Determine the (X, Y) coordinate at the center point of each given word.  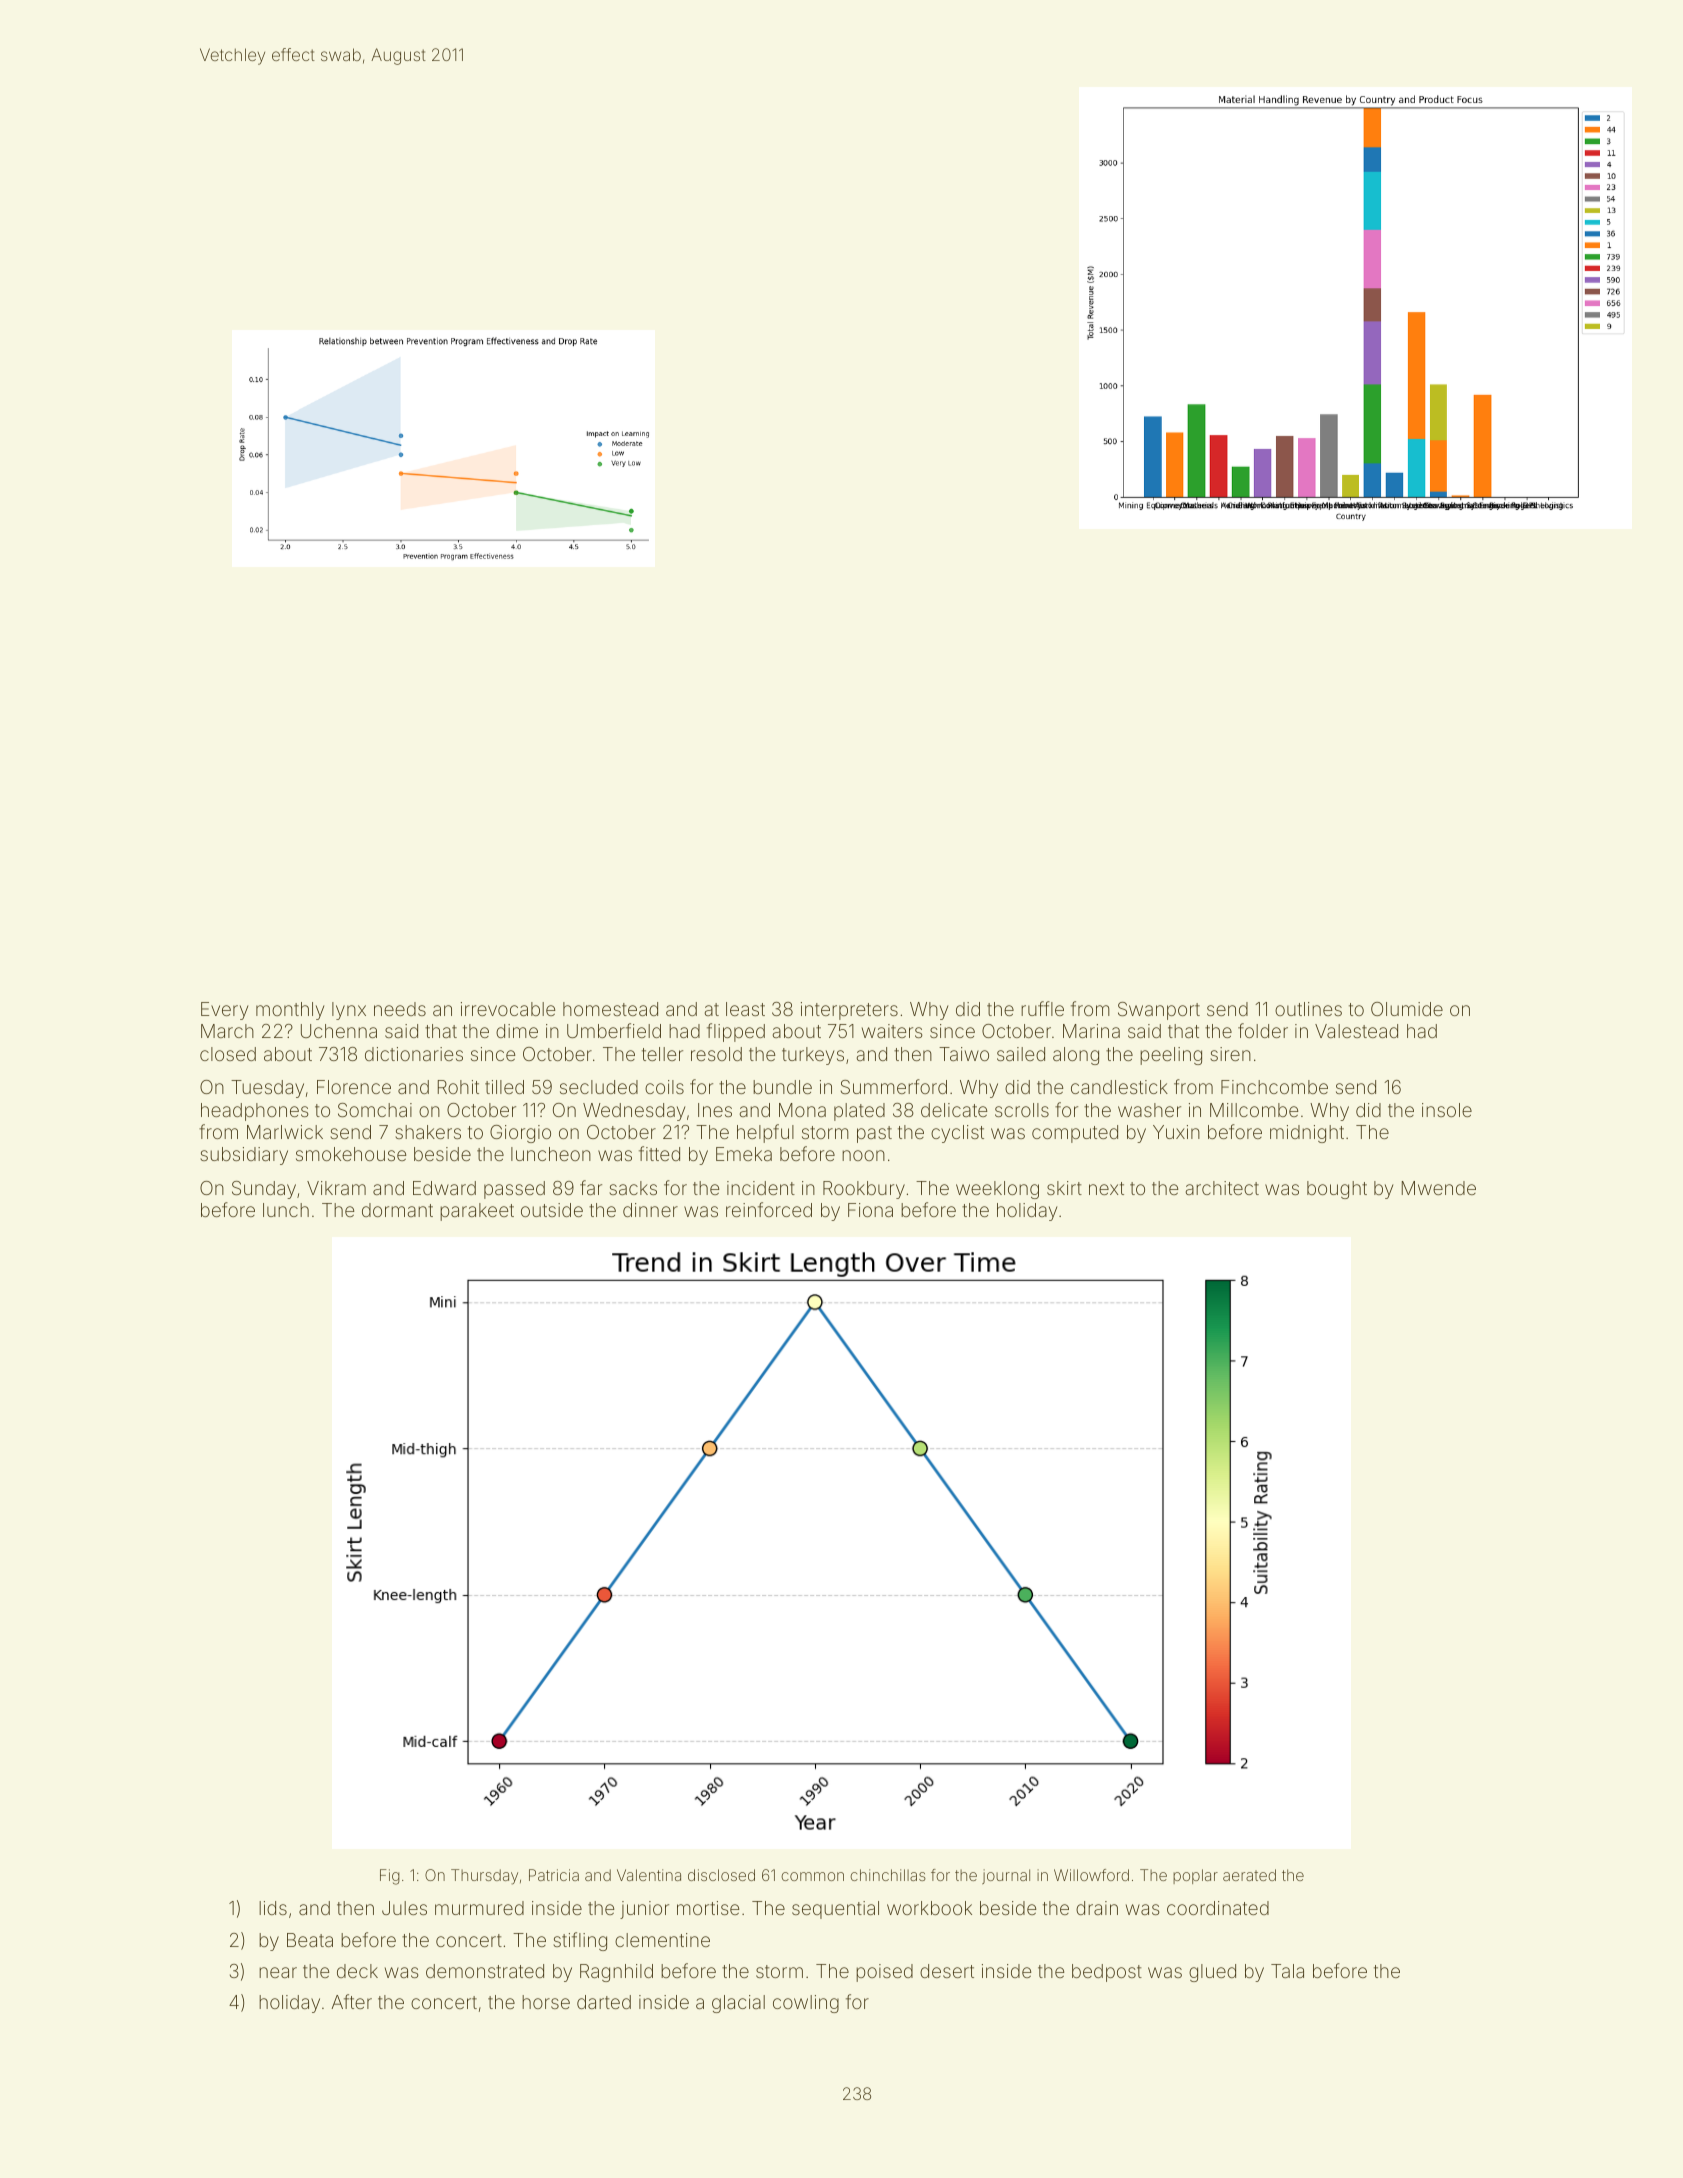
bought (1337, 1190)
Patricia (554, 1875)
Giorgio (520, 1134)
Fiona (870, 1210)
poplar (1195, 1876)
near (278, 1972)
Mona (802, 1110)
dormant (397, 1210)
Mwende (1439, 1188)
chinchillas (888, 1875)
